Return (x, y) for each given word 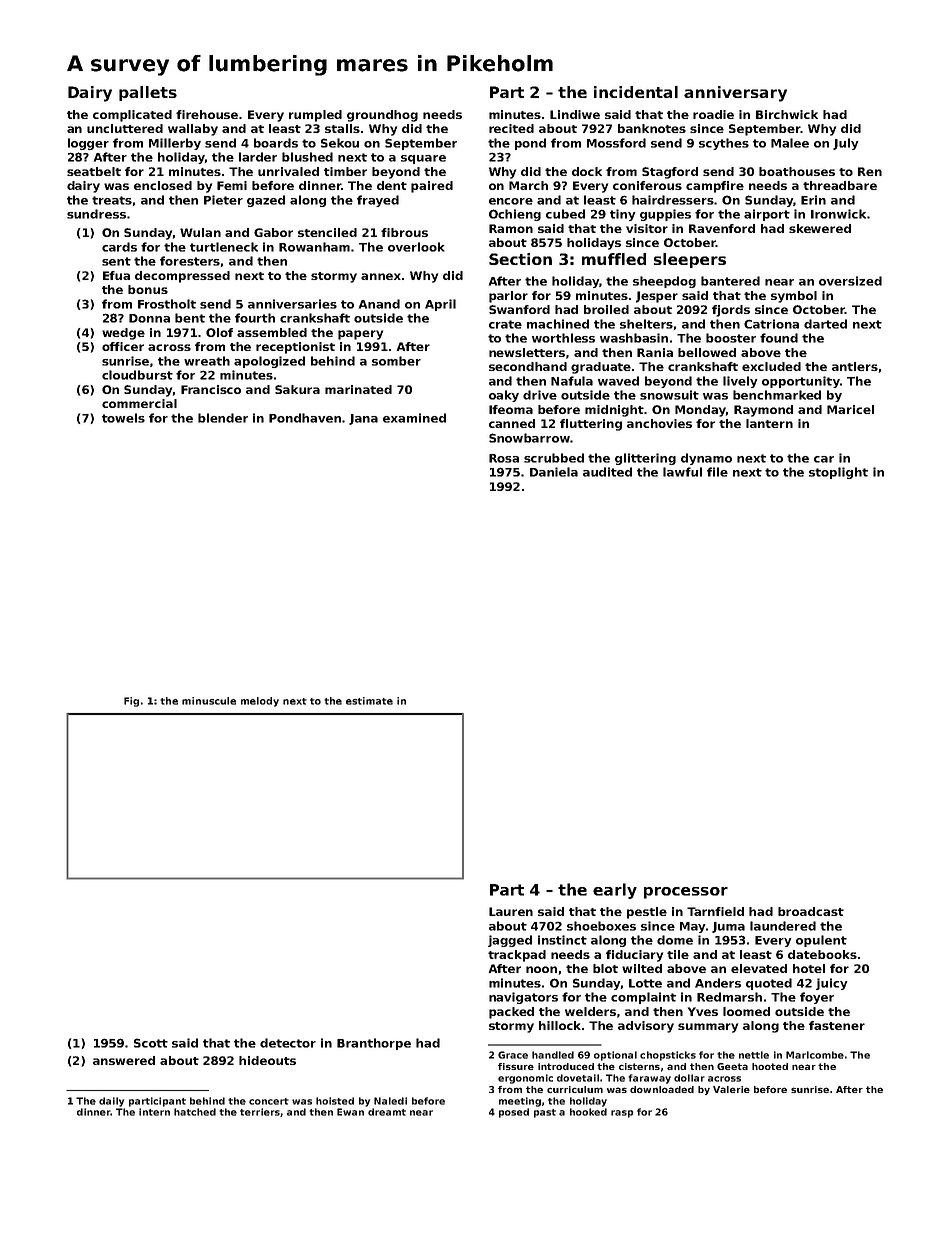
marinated (358, 389)
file (717, 472)
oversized (850, 281)
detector (288, 1043)
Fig (131, 702)
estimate (369, 701)
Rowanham (314, 247)
